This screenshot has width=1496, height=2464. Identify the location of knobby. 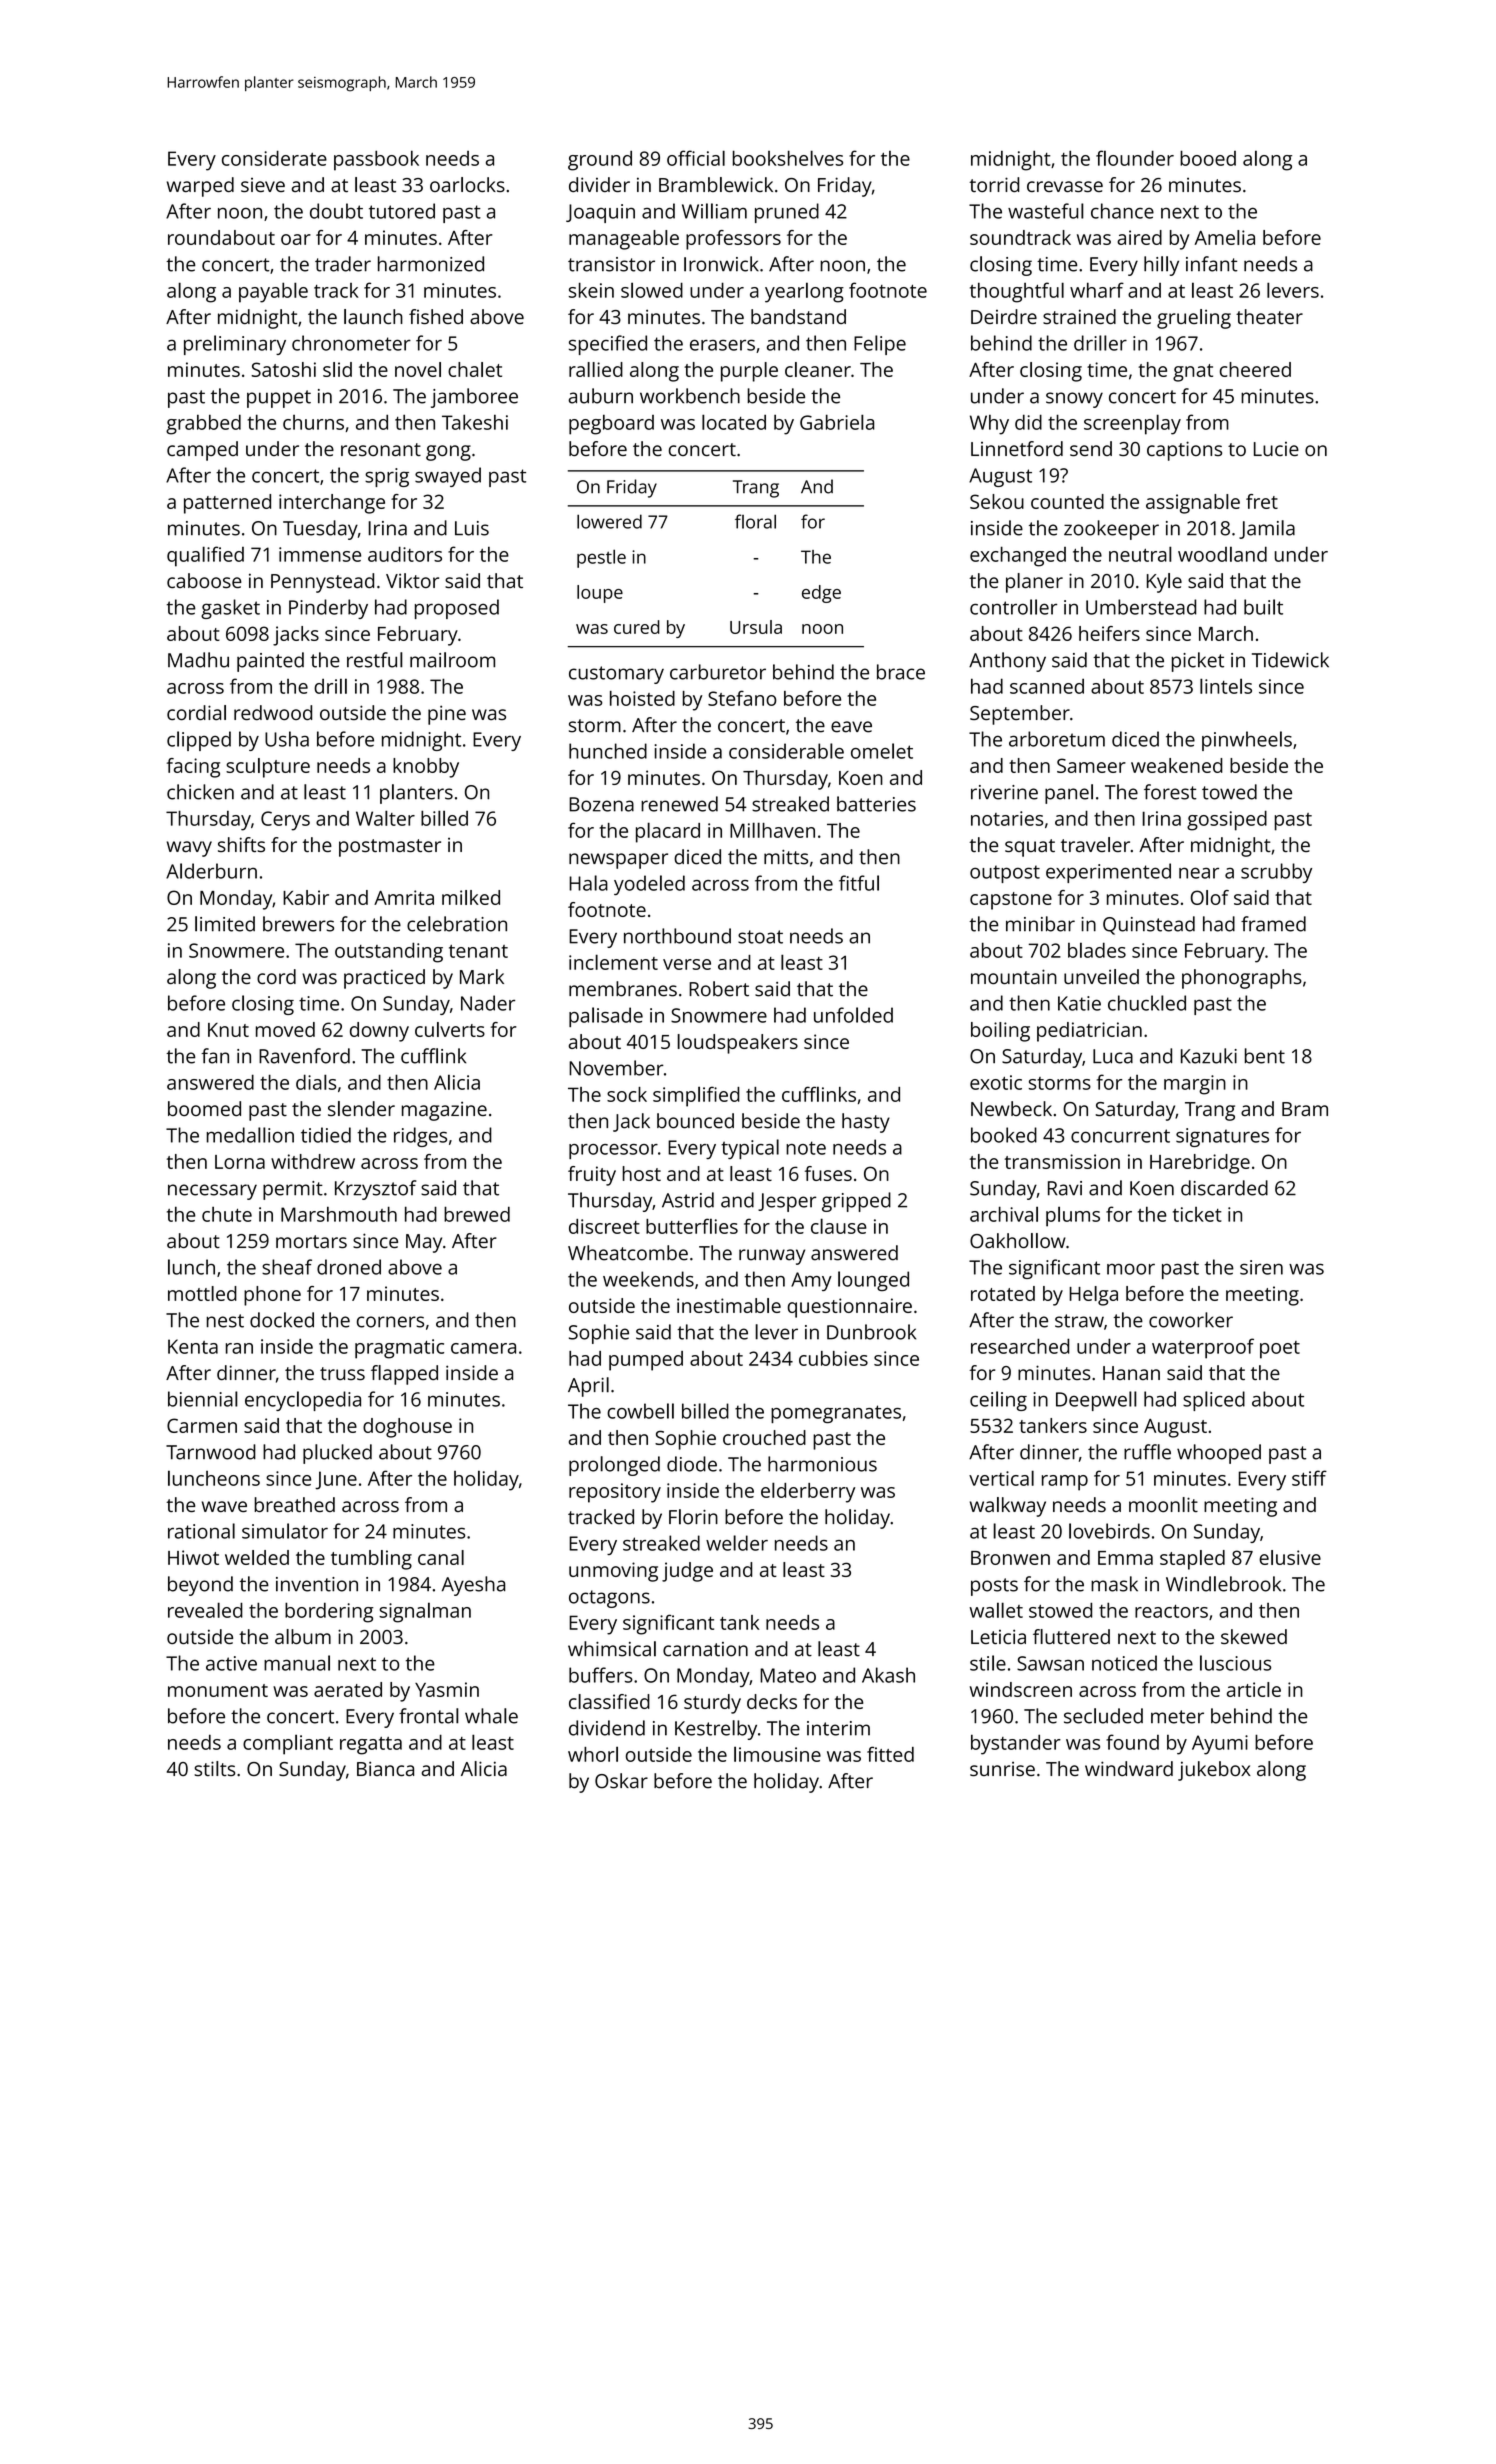
(426, 768).
